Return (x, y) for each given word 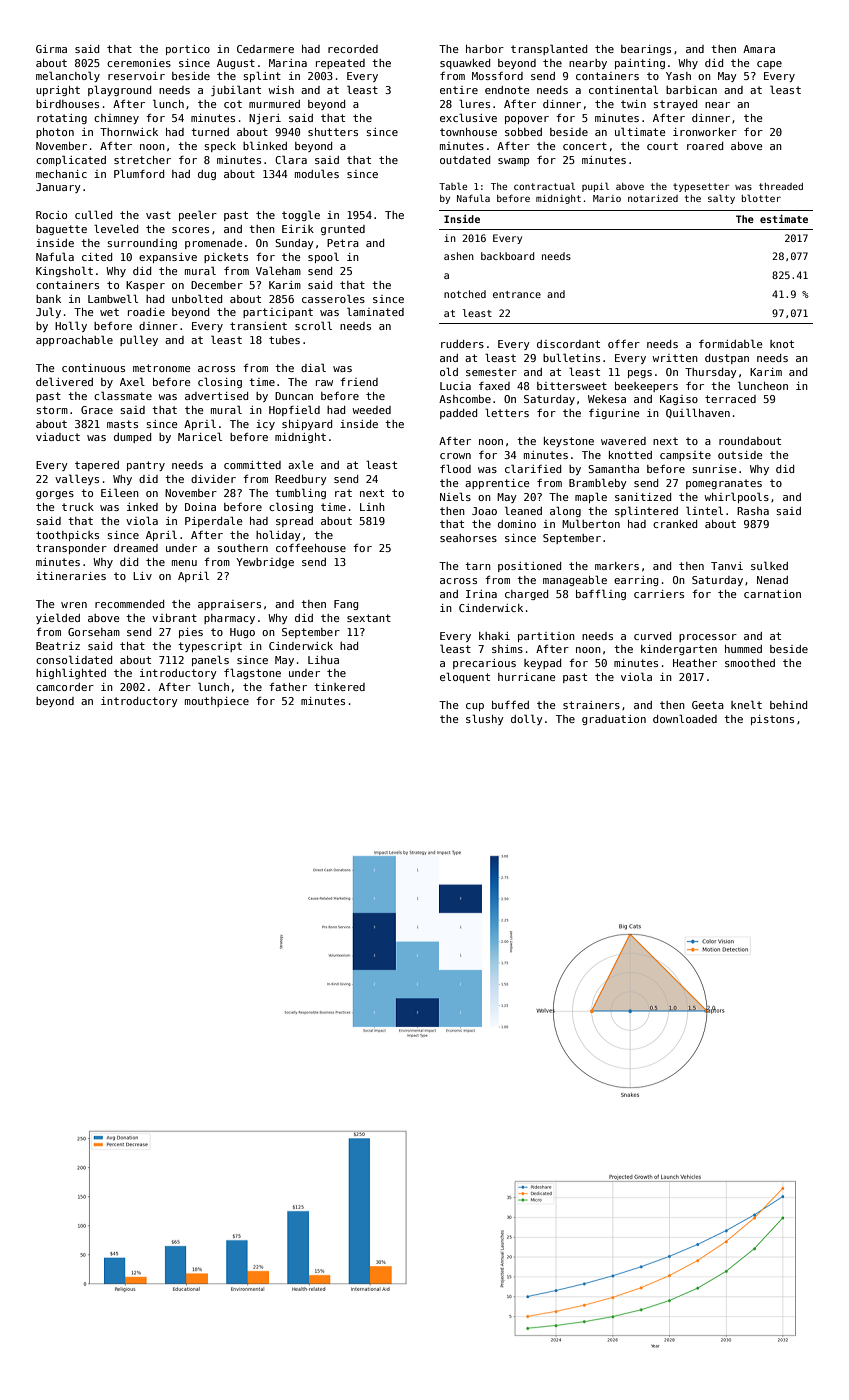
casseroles (333, 298)
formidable (731, 343)
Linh (372, 507)
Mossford (497, 76)
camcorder (65, 687)
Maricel (200, 436)
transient (258, 326)
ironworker (705, 132)
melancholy (68, 76)
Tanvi (727, 566)
